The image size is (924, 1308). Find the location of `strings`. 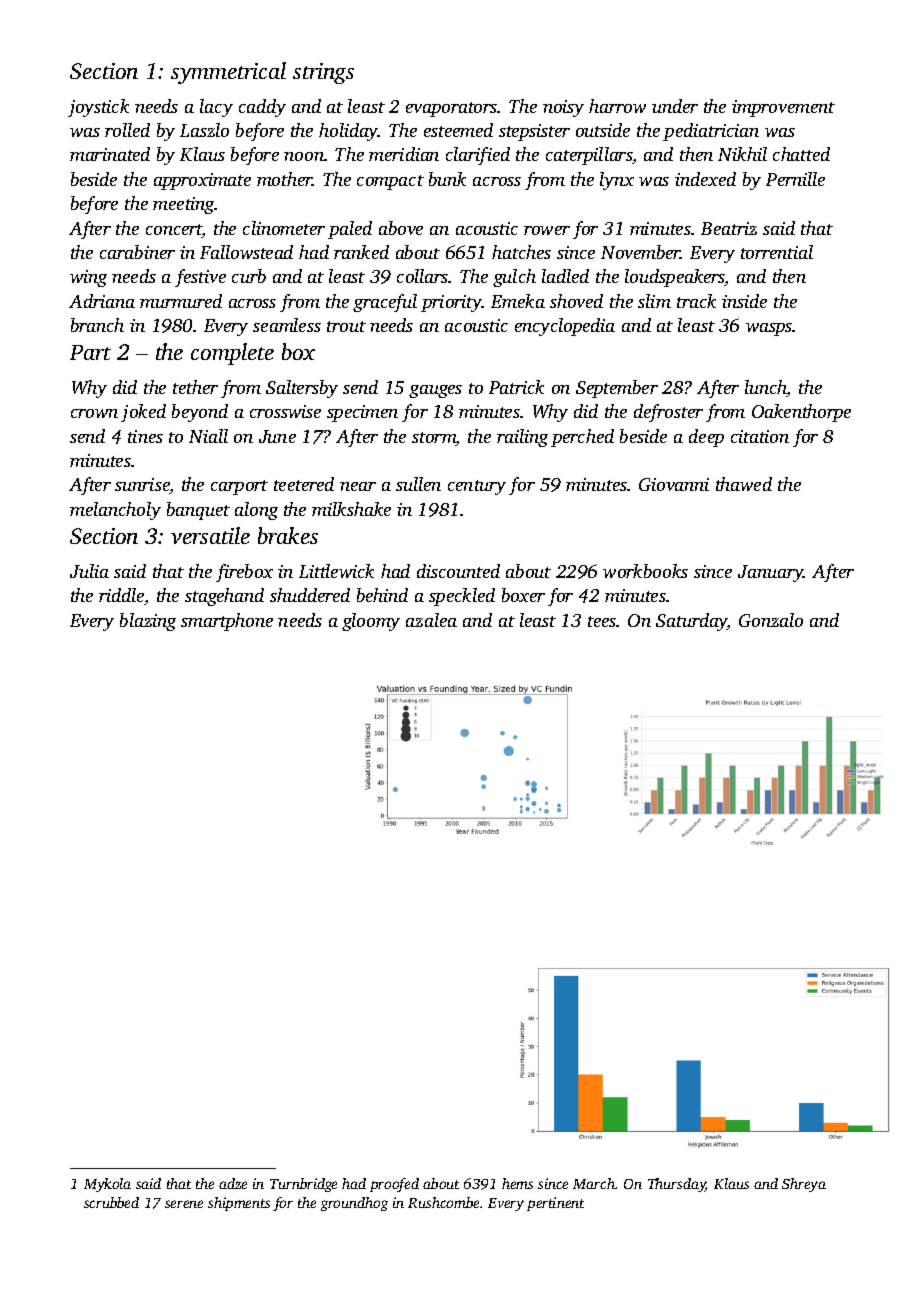

strings is located at coordinates (323, 73).
